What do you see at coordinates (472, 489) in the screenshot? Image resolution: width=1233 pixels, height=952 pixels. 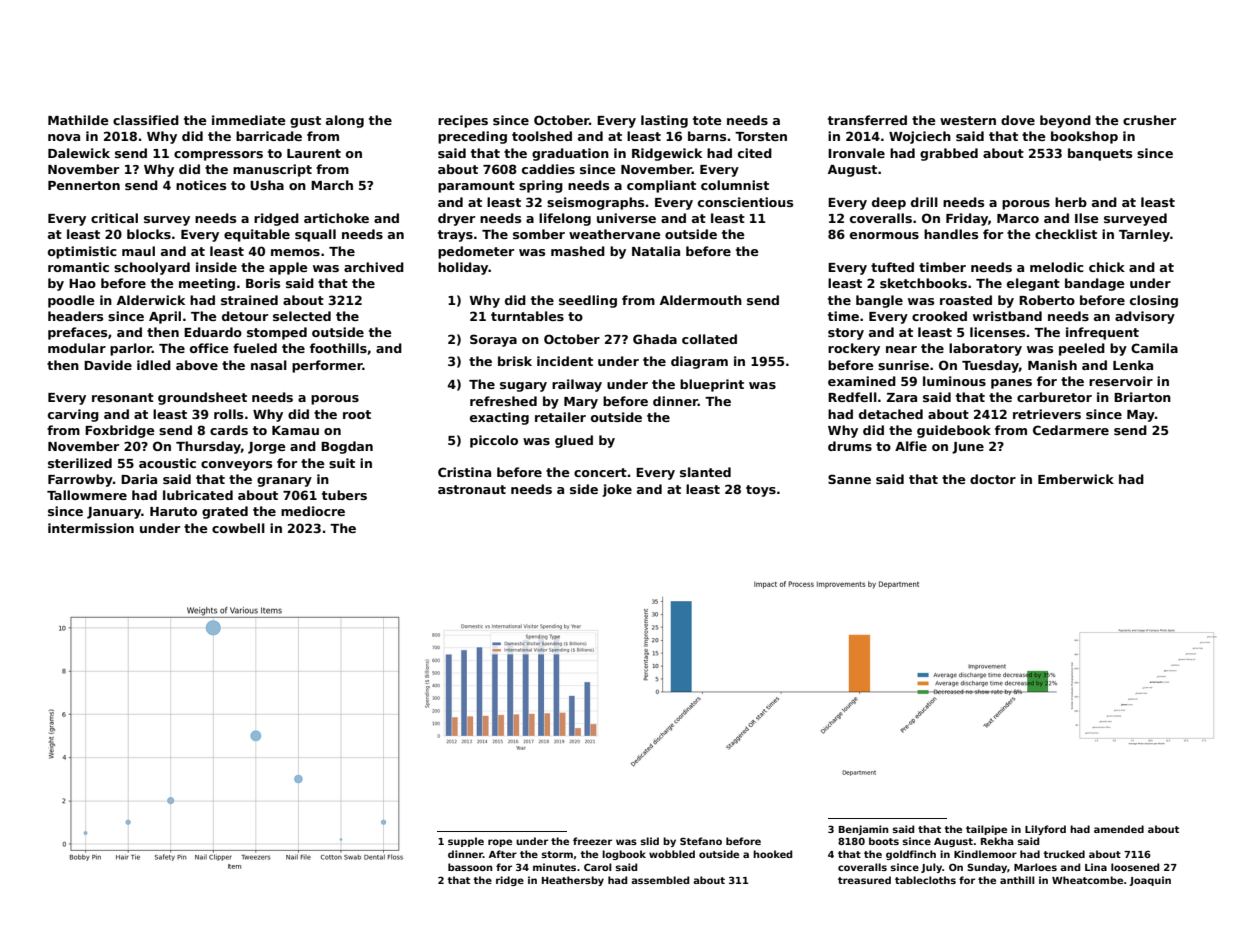 I see `astronaut` at bounding box center [472, 489].
